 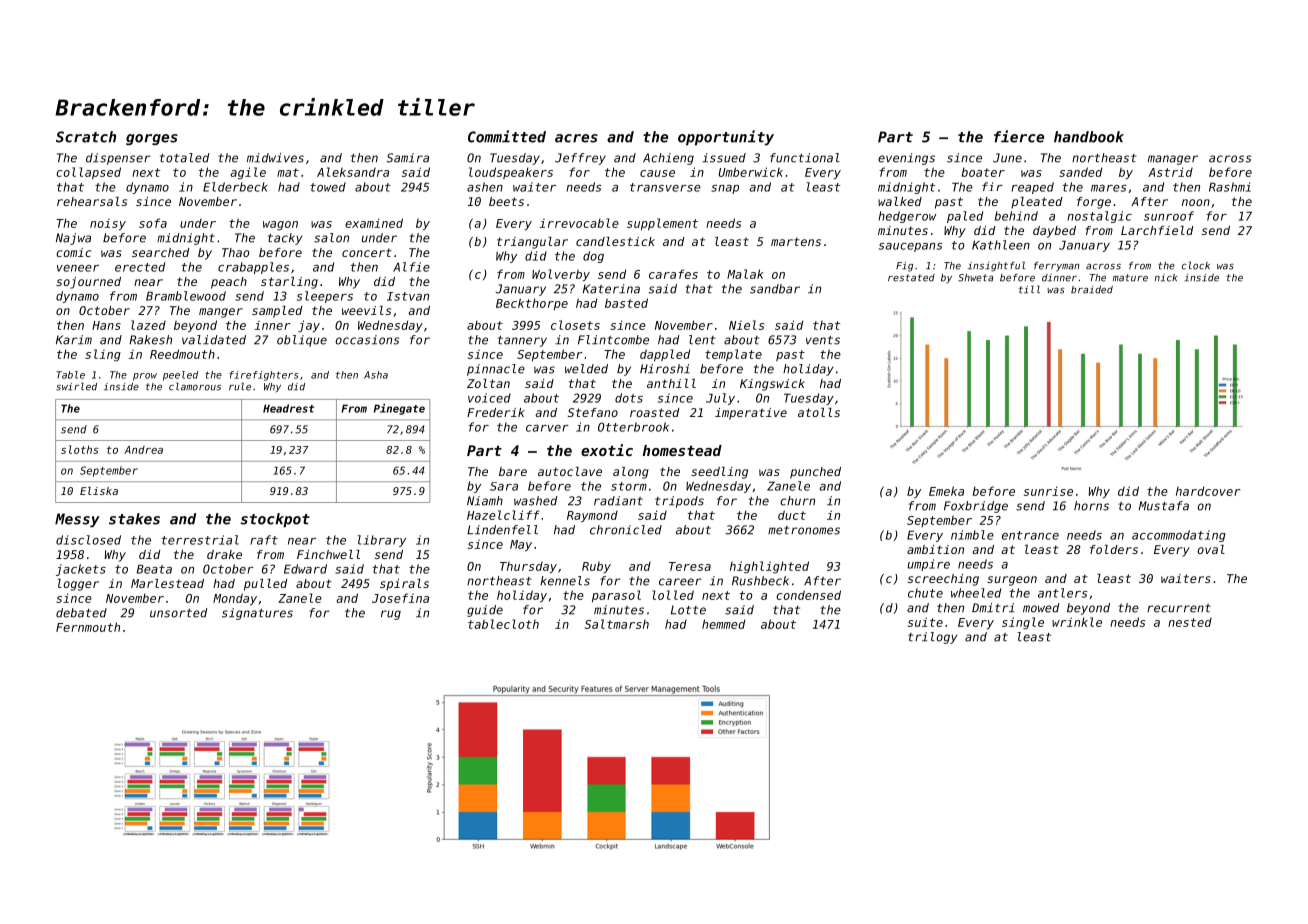 What do you see at coordinates (1169, 216) in the screenshot?
I see `sunroof` at bounding box center [1169, 216].
